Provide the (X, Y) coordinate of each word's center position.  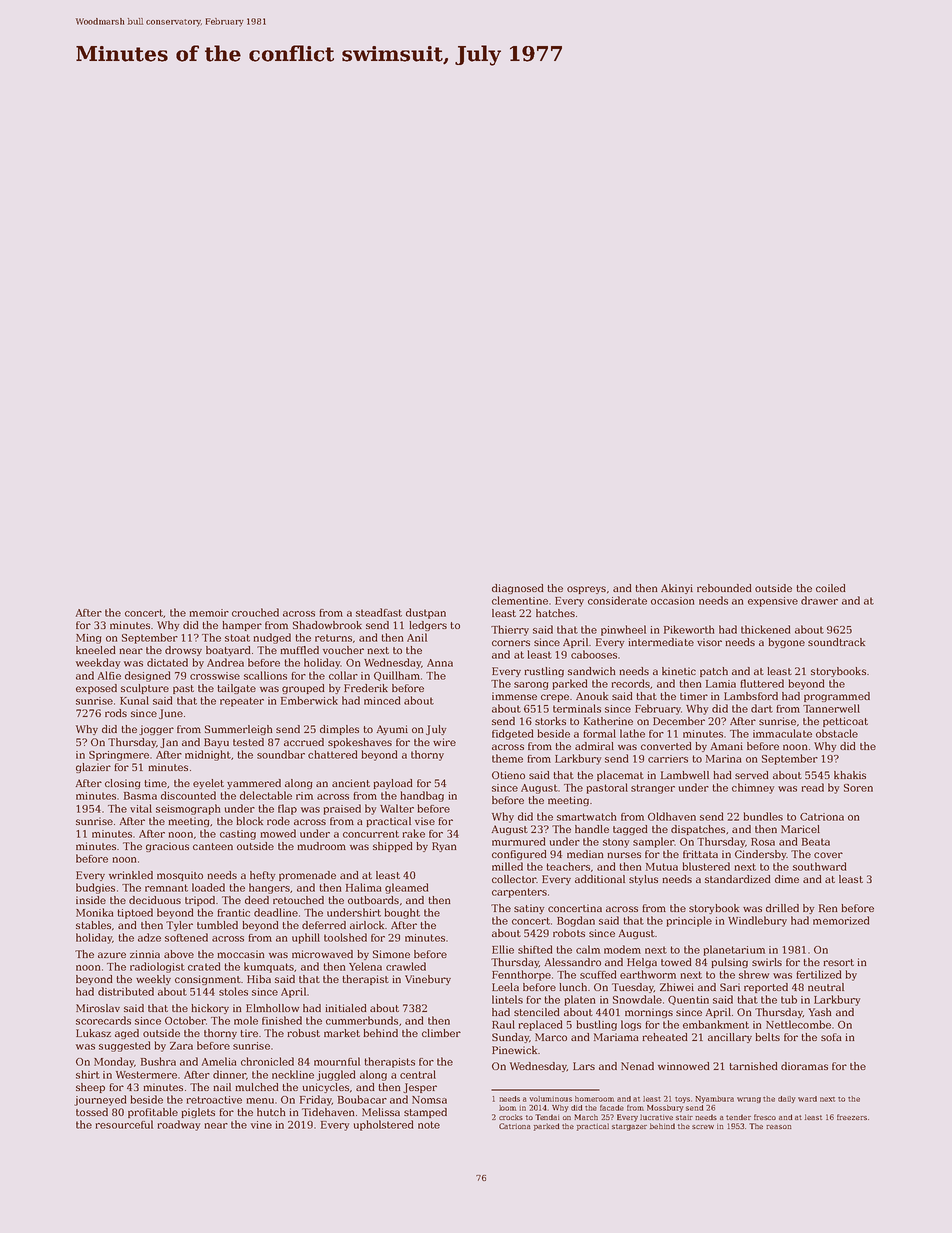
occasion (672, 601)
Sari (730, 987)
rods (116, 713)
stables (93, 925)
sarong (531, 686)
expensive (773, 602)
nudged (272, 638)
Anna (440, 663)
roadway (179, 1125)
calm (588, 949)
